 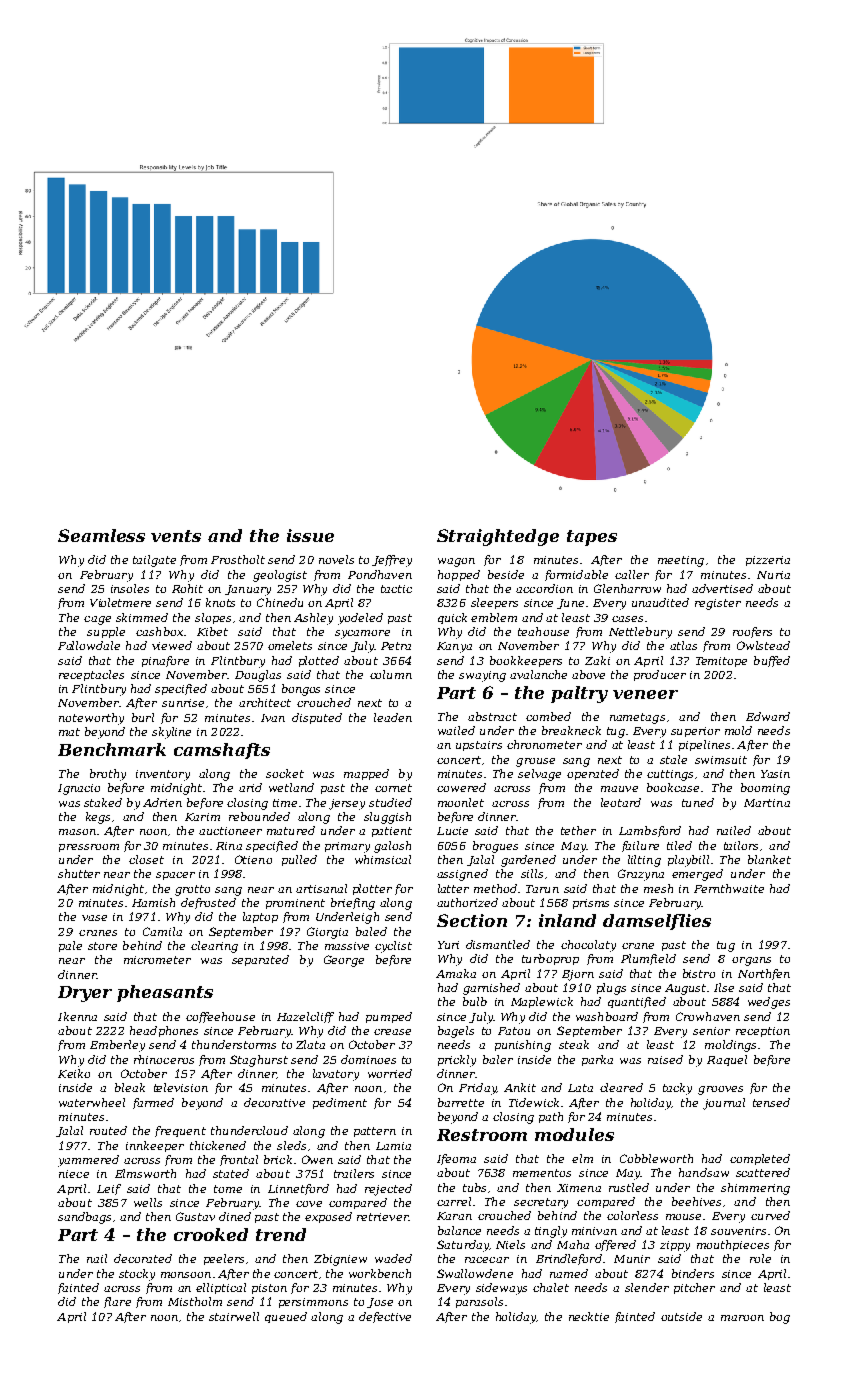 I want to click on separated, so click(x=260, y=960).
